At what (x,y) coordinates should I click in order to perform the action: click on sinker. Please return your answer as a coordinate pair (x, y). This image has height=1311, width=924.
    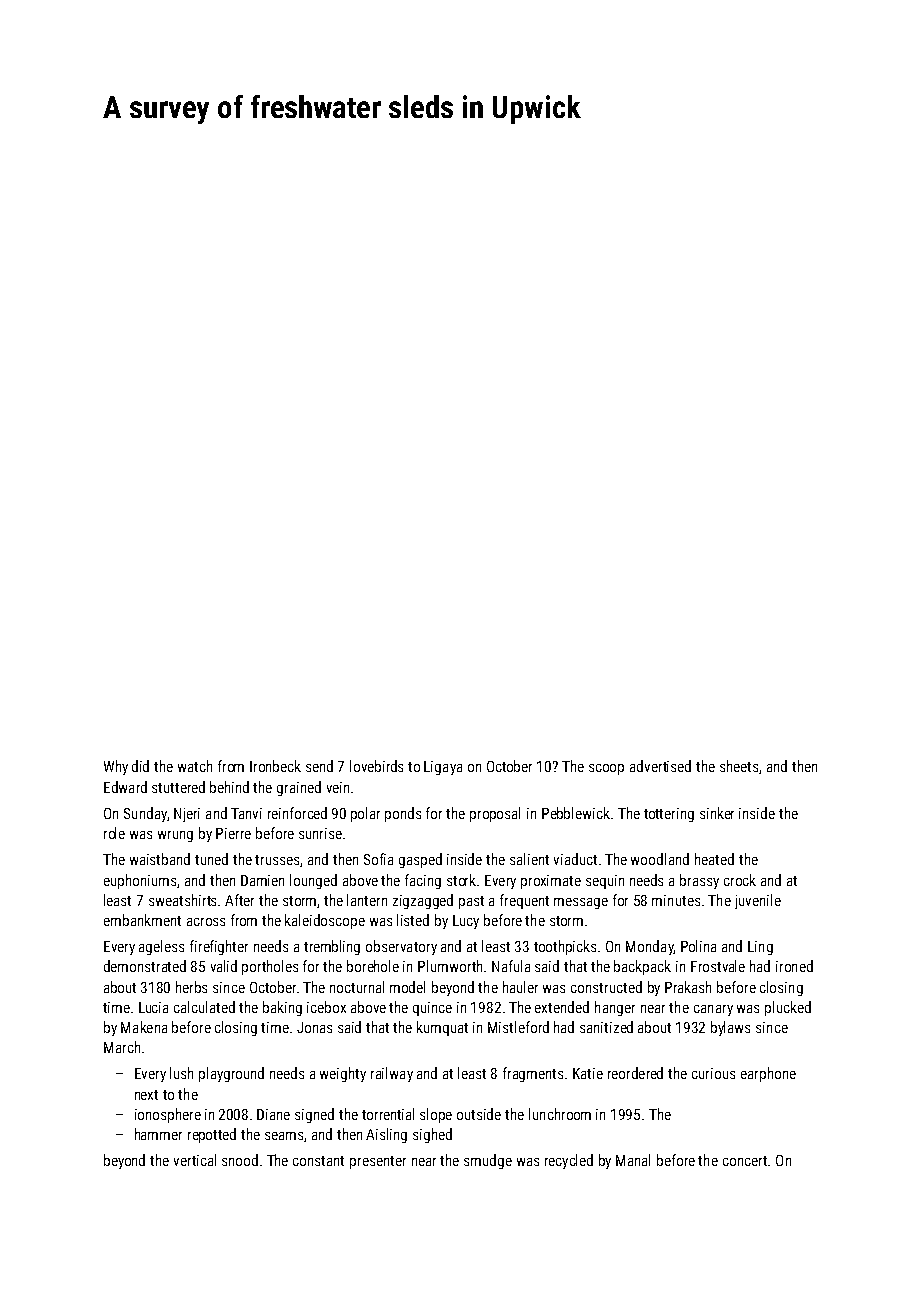
    Looking at the image, I should click on (717, 813).
